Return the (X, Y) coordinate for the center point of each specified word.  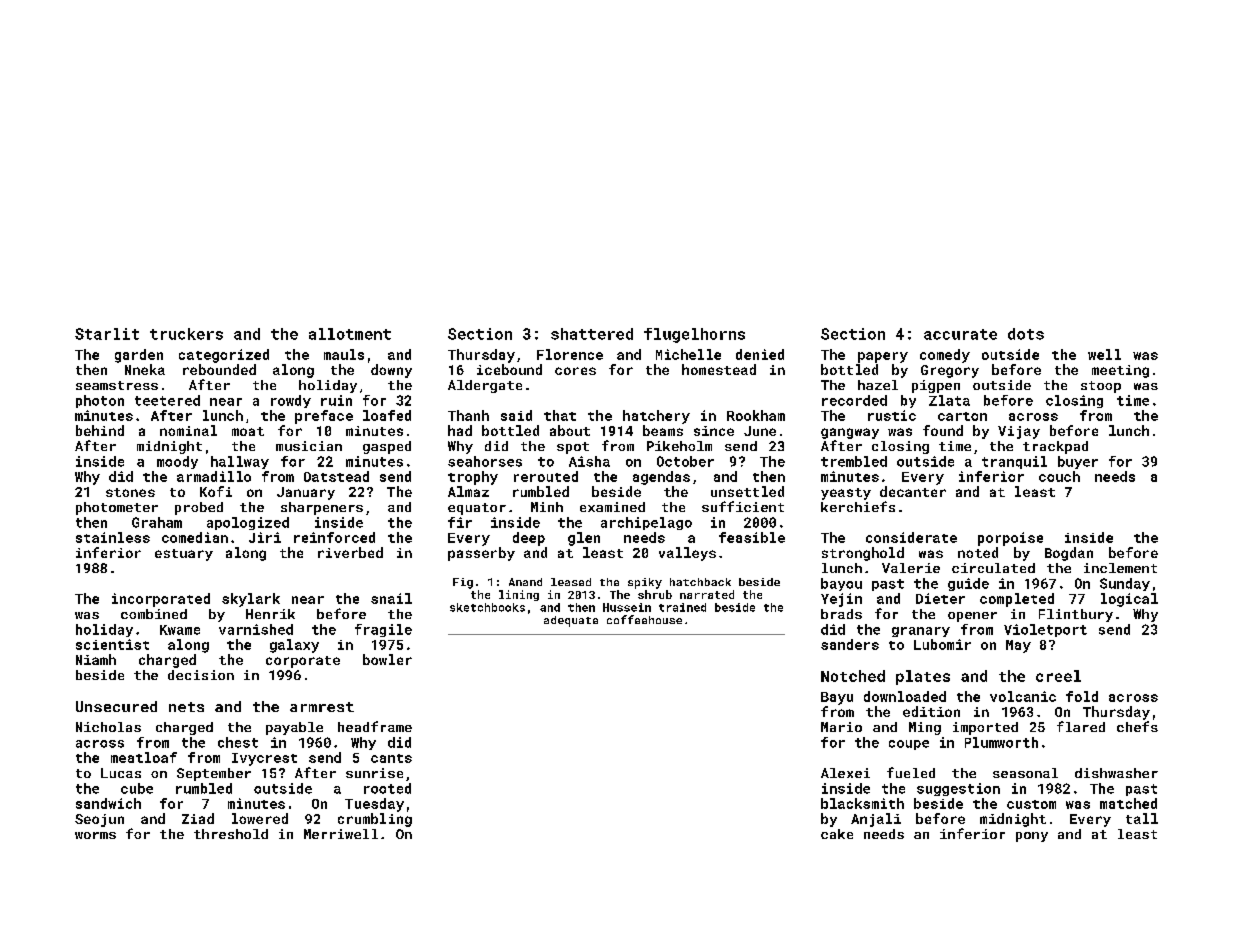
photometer (117, 508)
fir (460, 522)
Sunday (1125, 584)
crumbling (375, 820)
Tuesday (374, 805)
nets (186, 707)
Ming (925, 728)
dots (1026, 334)
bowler (387, 659)
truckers (186, 334)
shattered (592, 334)
